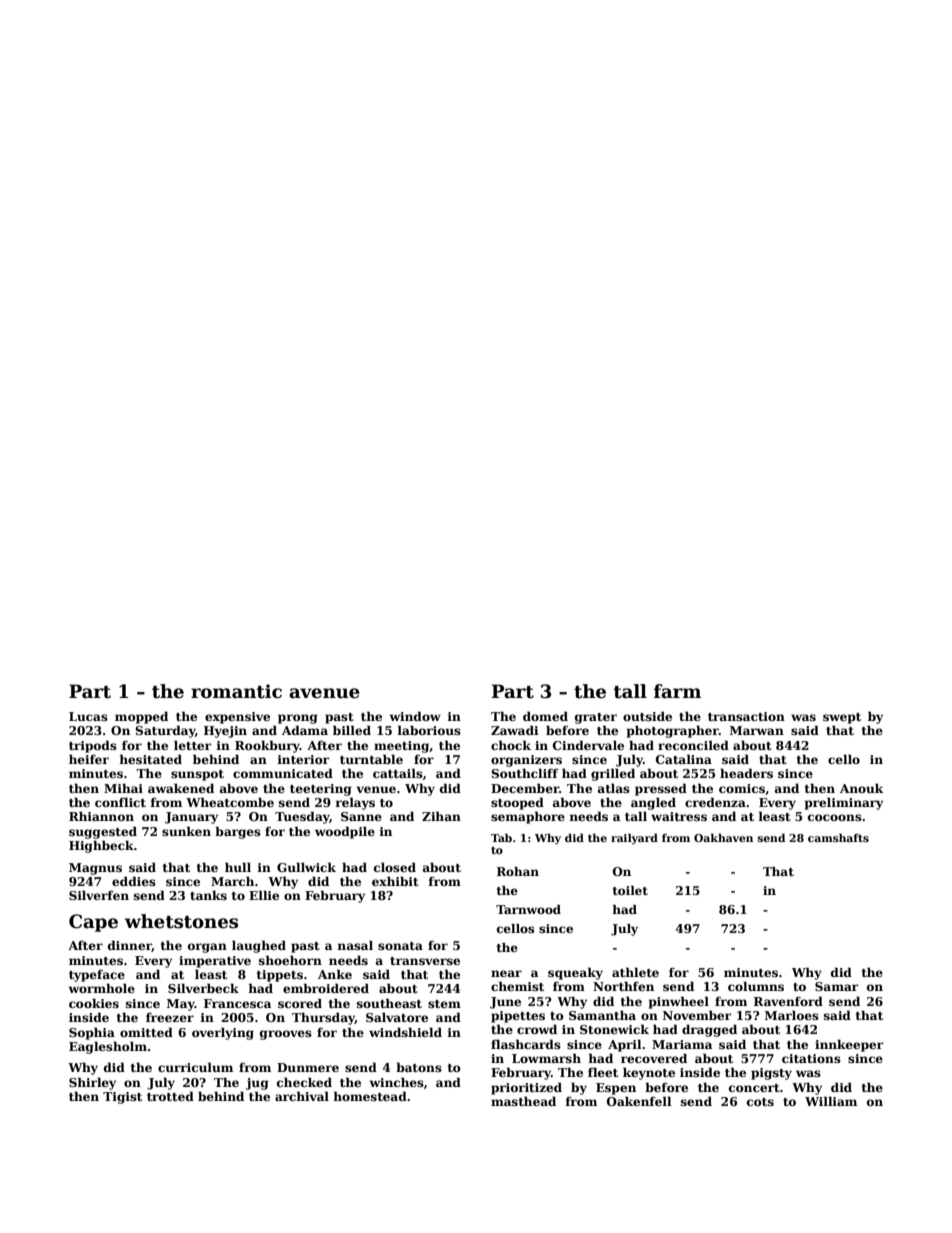 The image size is (952, 1233). I want to click on innkeeper, so click(849, 1045).
